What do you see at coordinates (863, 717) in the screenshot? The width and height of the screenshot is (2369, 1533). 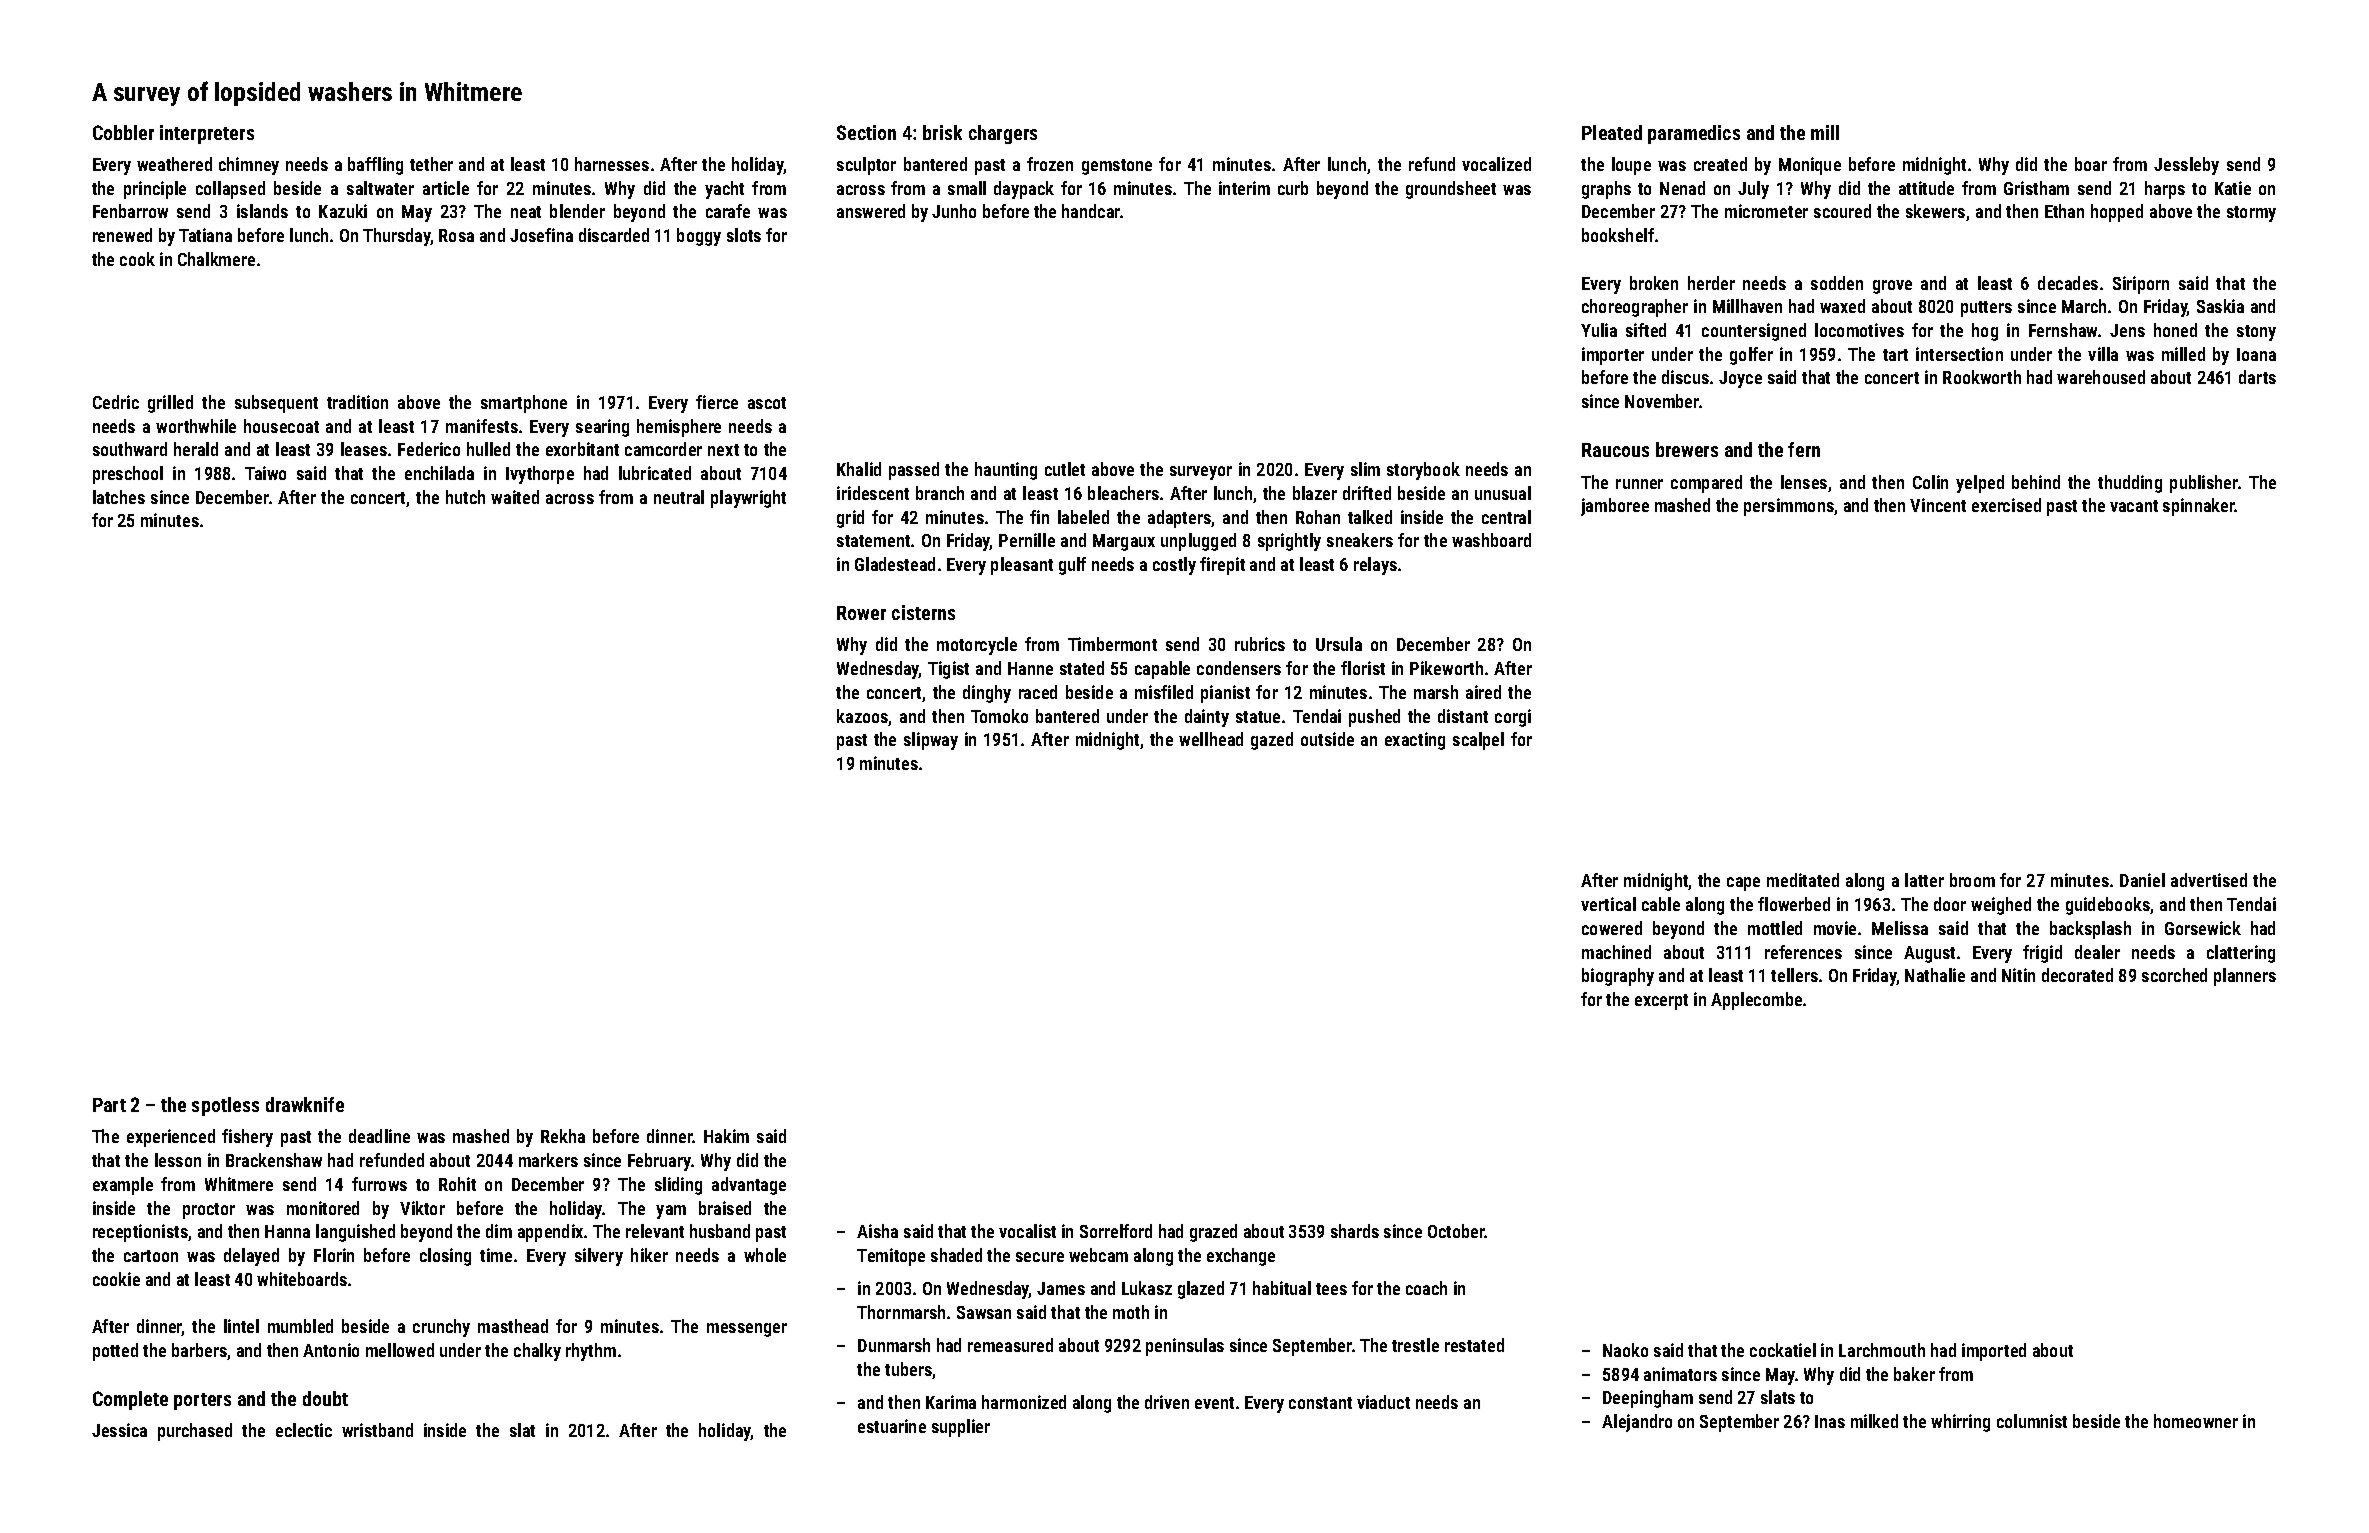 I see `kazoos` at bounding box center [863, 717].
